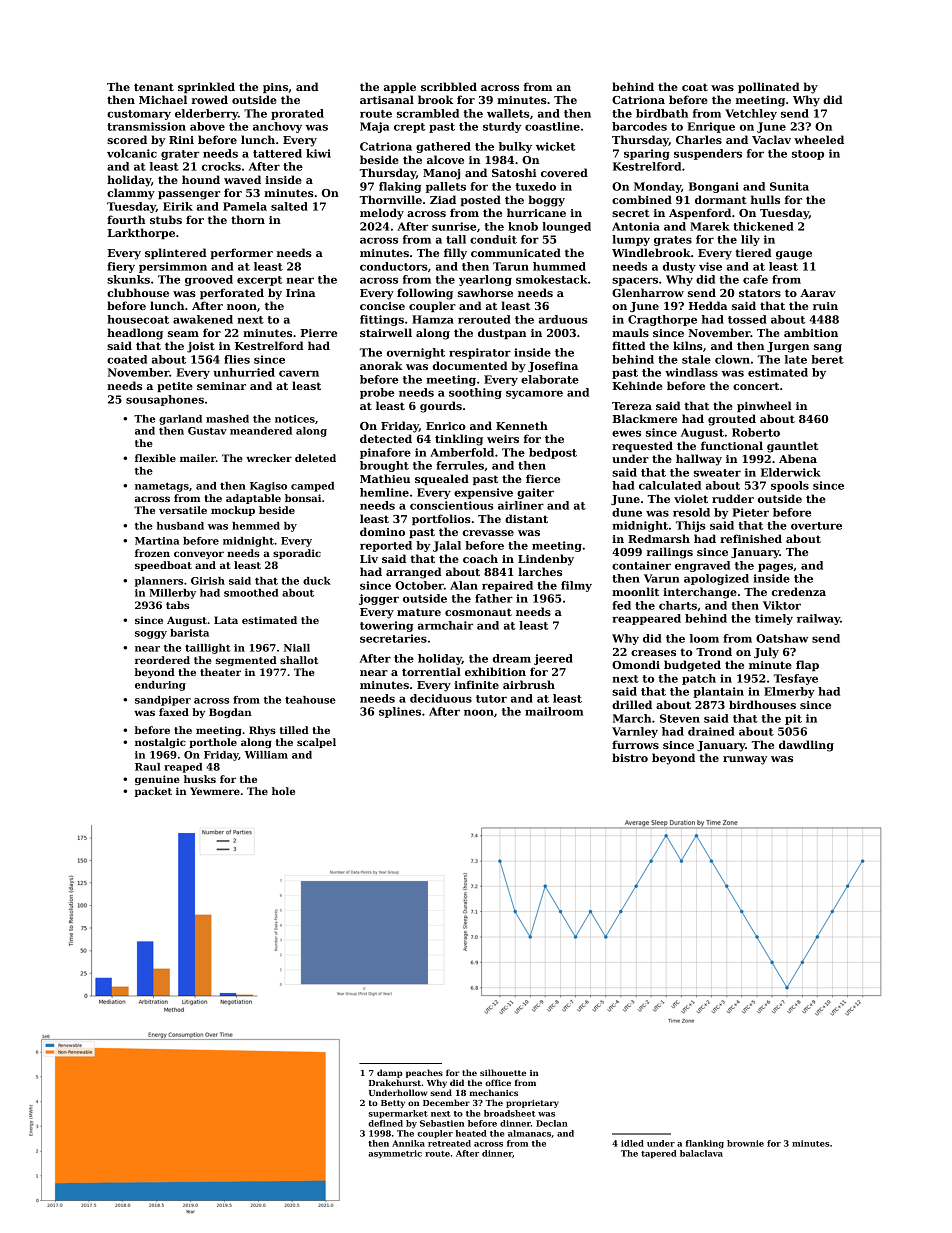 Image resolution: width=952 pixels, height=1233 pixels. What do you see at coordinates (483, 493) in the image?
I see `expensive` at bounding box center [483, 493].
